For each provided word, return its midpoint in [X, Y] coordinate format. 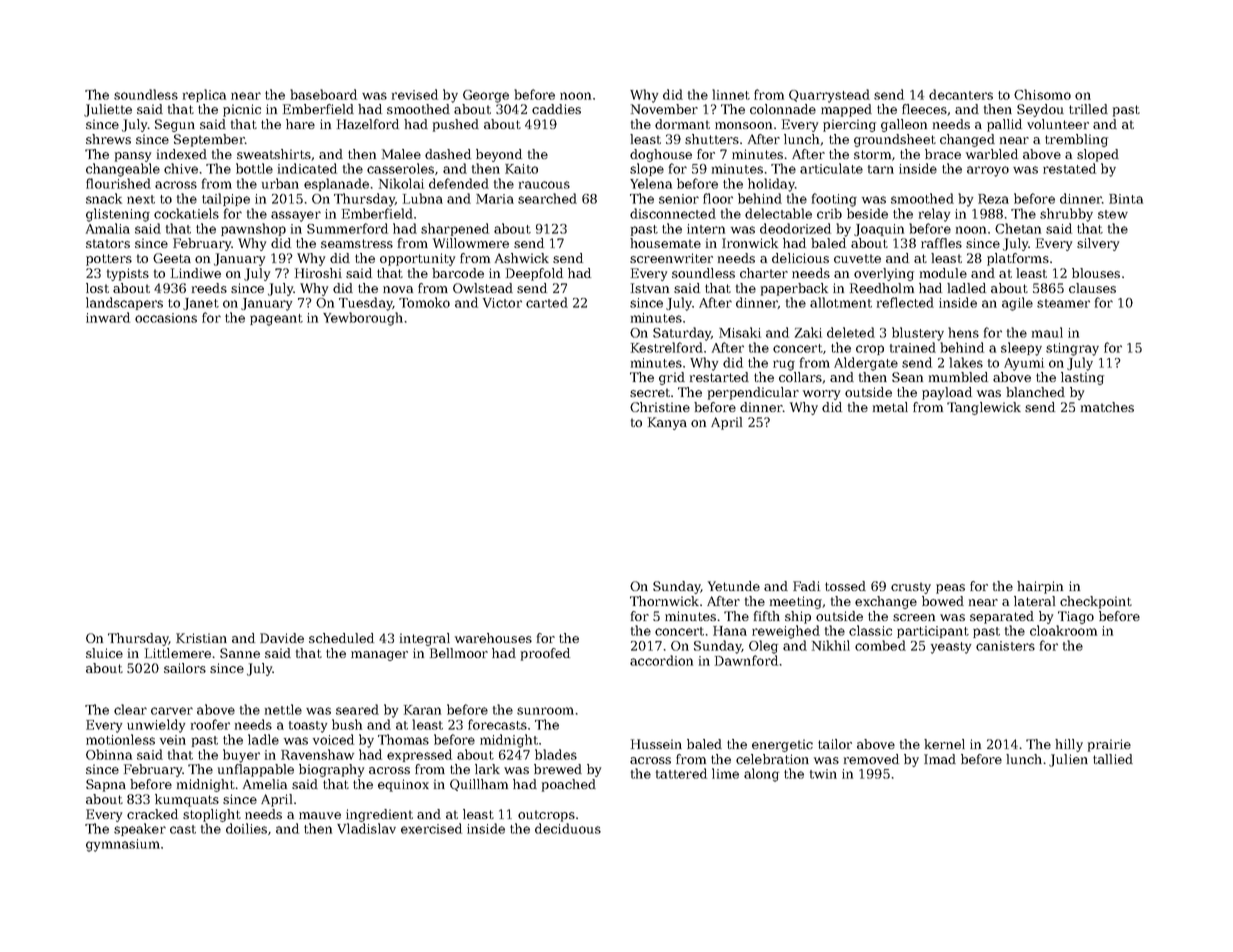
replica [204, 95]
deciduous [568, 828]
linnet [731, 94]
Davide [282, 638]
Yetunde [734, 586]
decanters [961, 94]
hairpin [1040, 587]
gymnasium [123, 845]
